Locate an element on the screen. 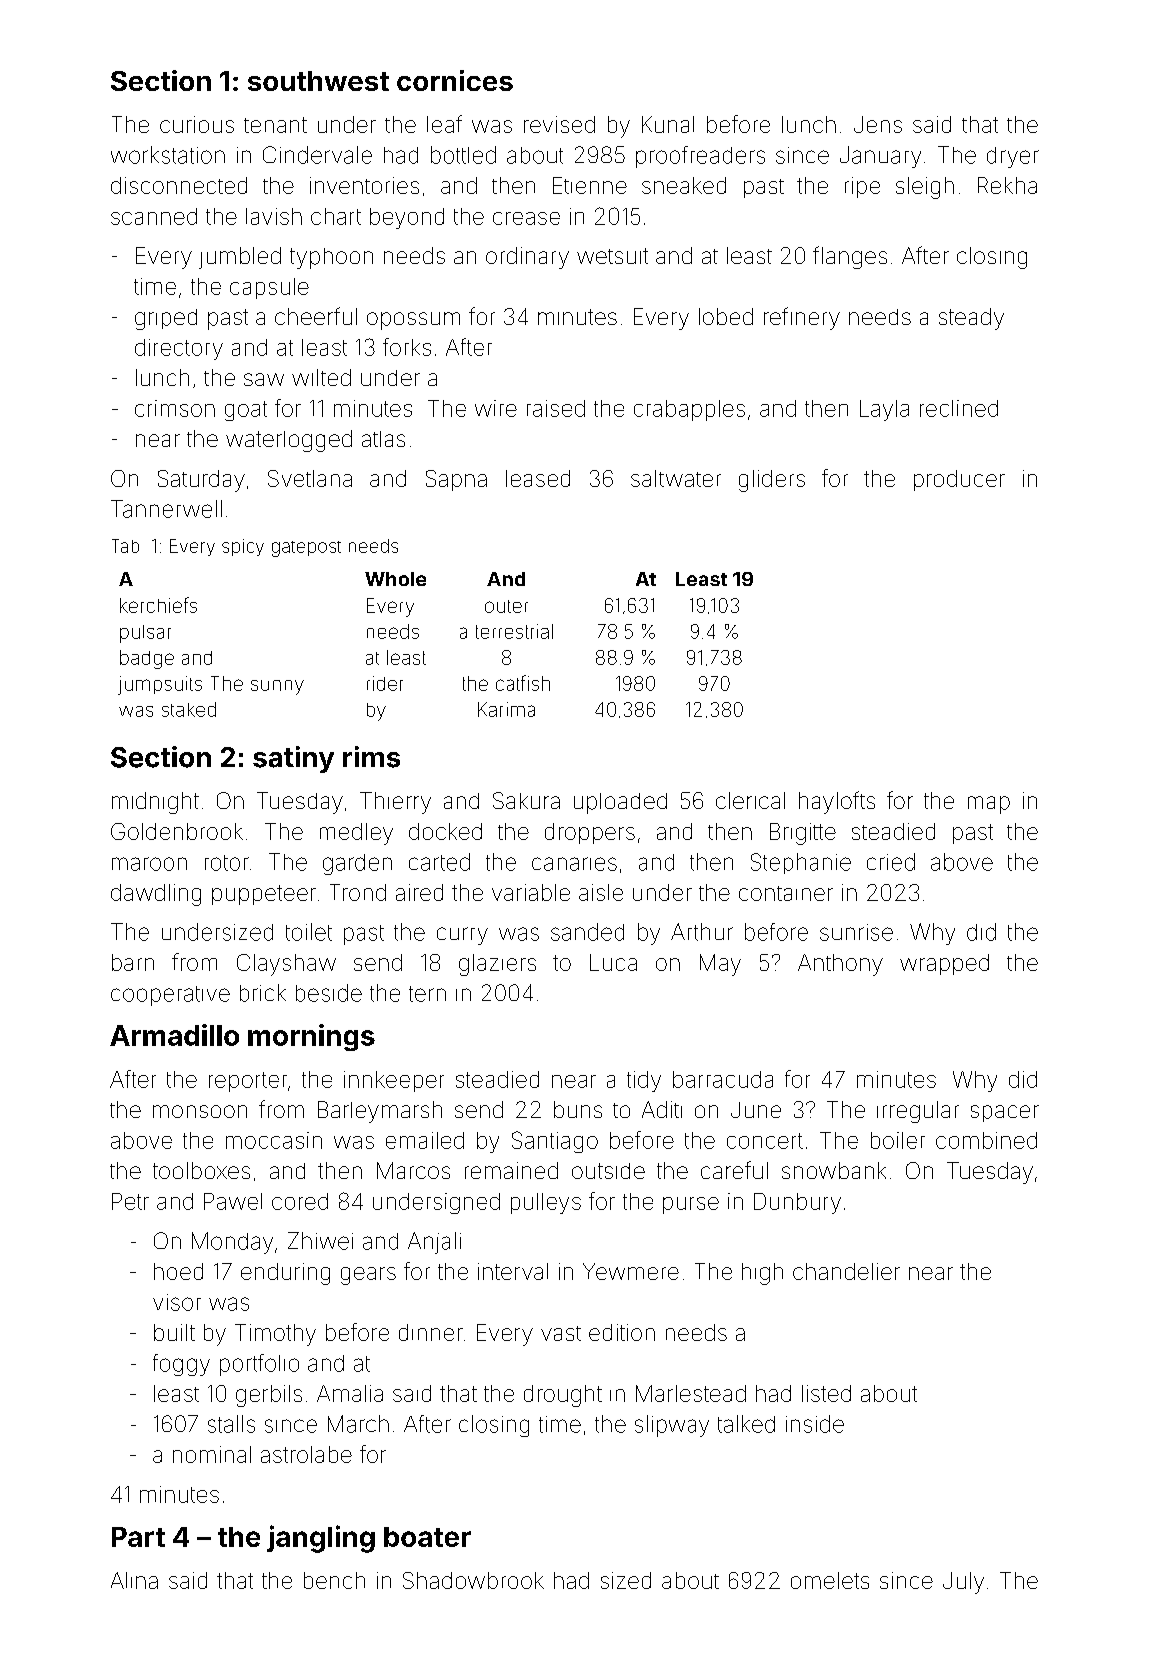  chandelier is located at coordinates (846, 1271).
